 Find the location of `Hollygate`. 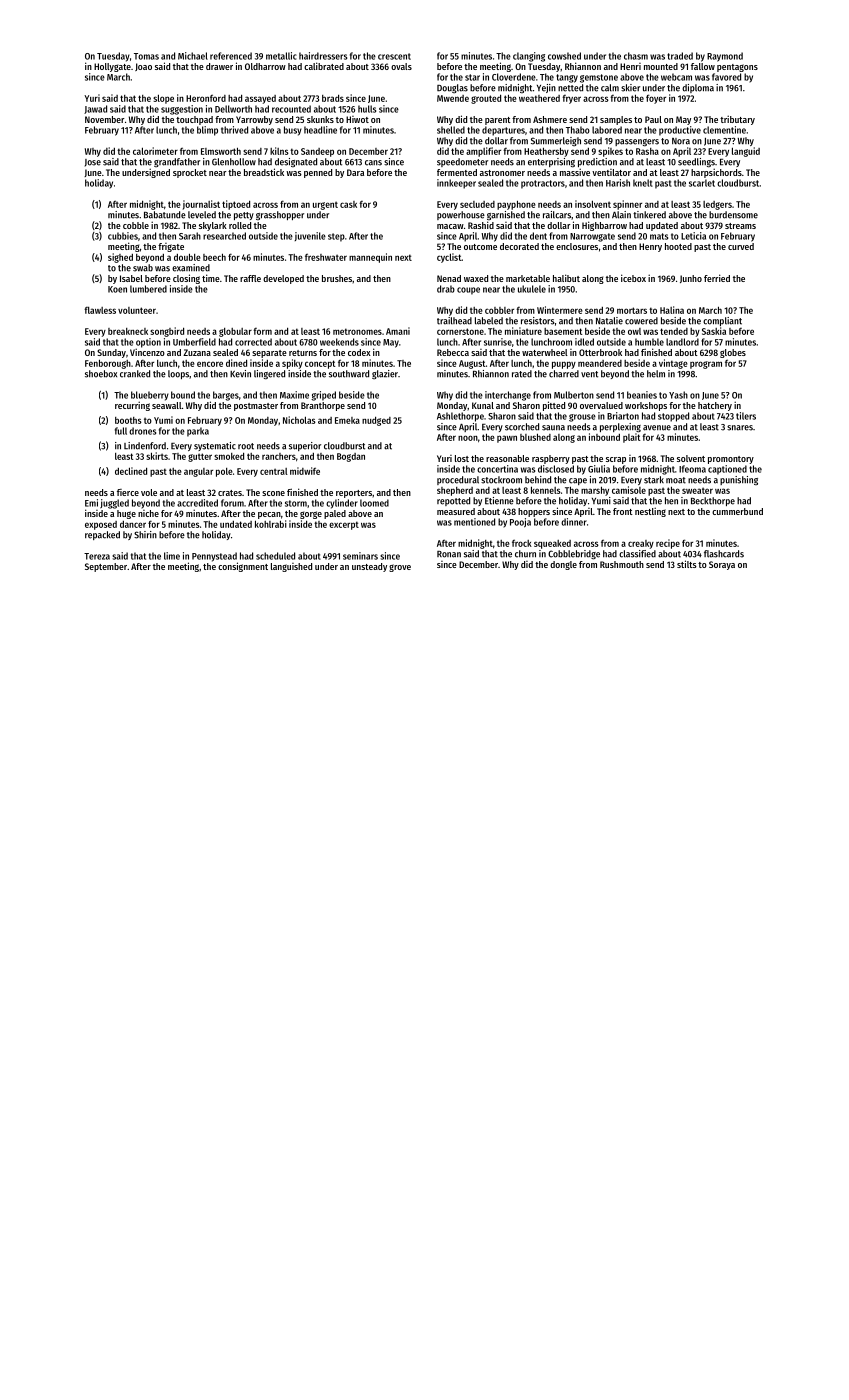

Hollygate is located at coordinates (112, 67).
